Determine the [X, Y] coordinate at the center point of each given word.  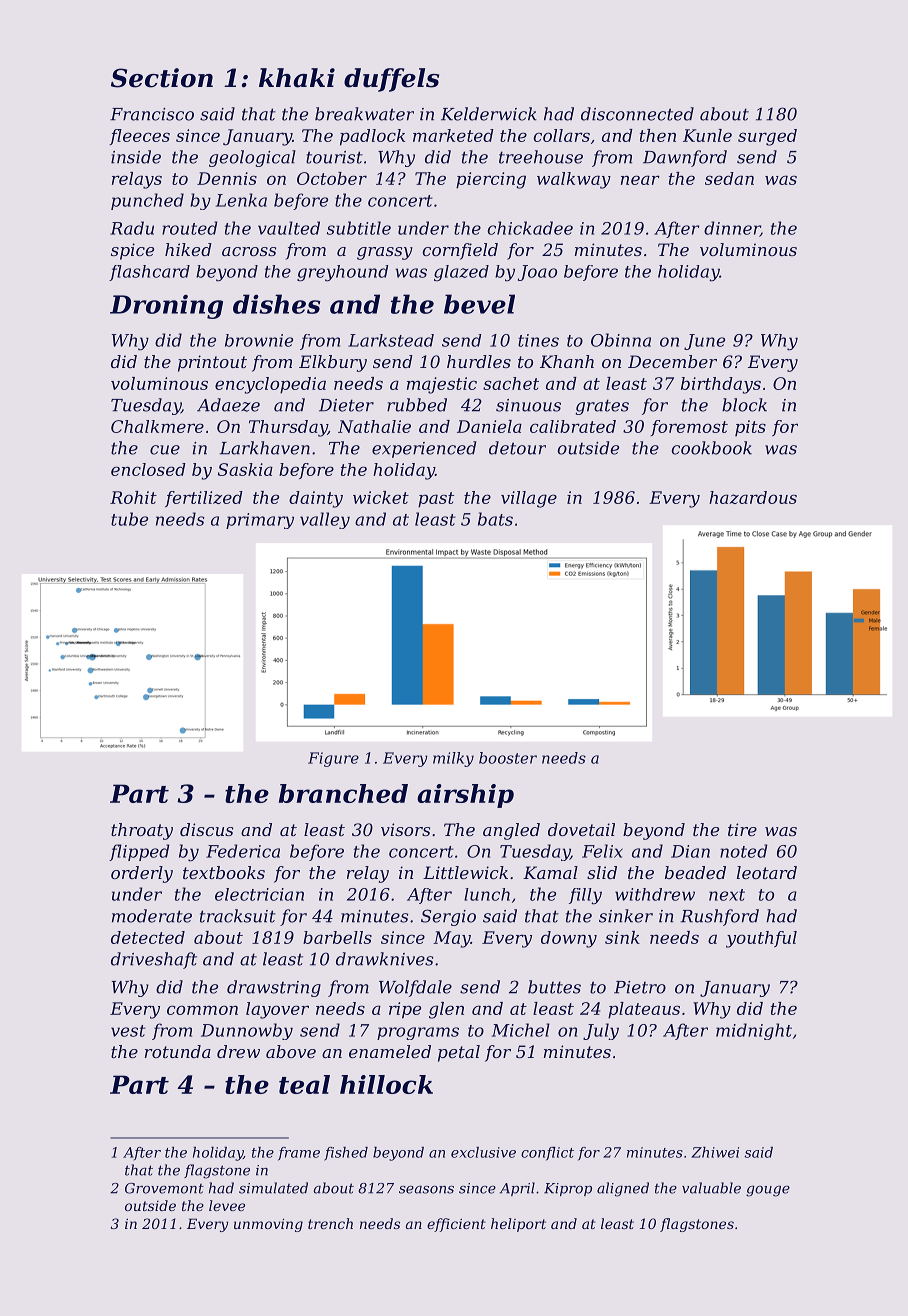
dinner [732, 229]
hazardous [753, 497]
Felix [602, 851]
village [529, 499]
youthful [761, 939]
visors [405, 829]
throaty [142, 831]
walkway [574, 180]
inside [136, 157]
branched [343, 793]
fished [346, 1154]
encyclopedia [270, 385]
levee [227, 1205]
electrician [259, 894]
